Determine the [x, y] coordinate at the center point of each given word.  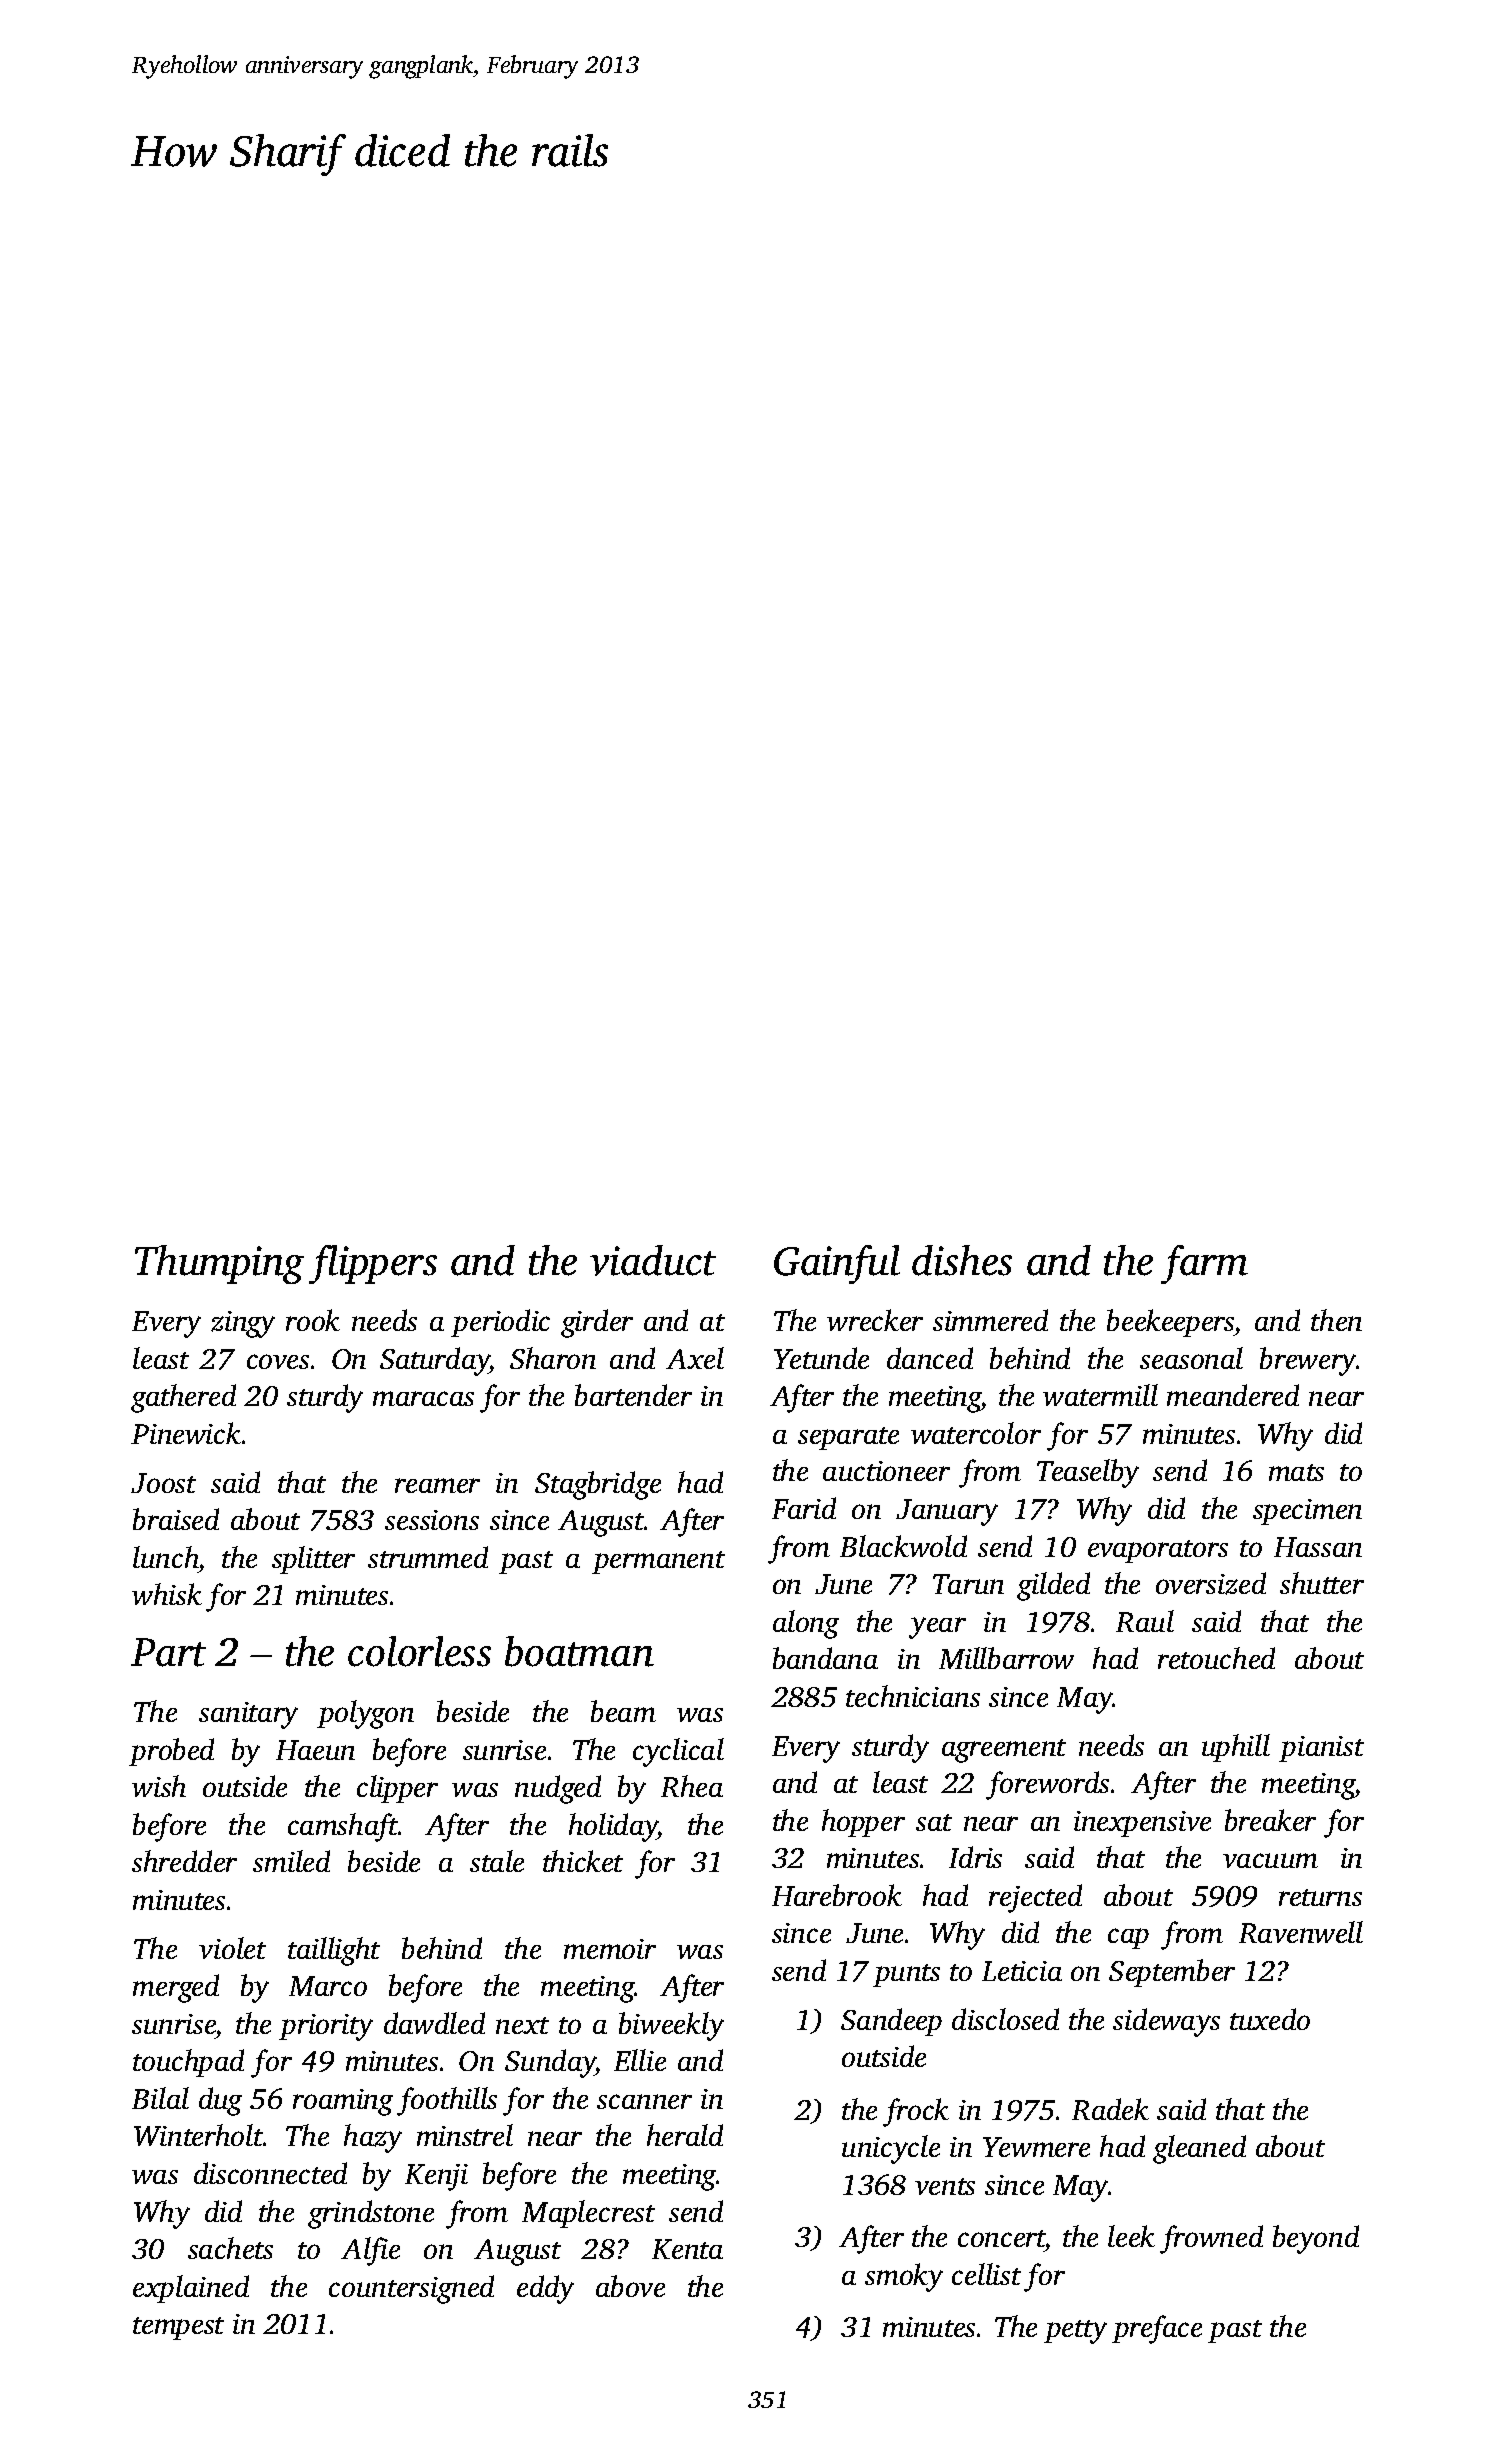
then [1336, 1320]
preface [1157, 2329]
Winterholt [198, 2135]
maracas [423, 1398]
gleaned [1199, 2149]
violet [232, 1948]
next [522, 2025]
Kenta [687, 2249]
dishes [962, 1260]
